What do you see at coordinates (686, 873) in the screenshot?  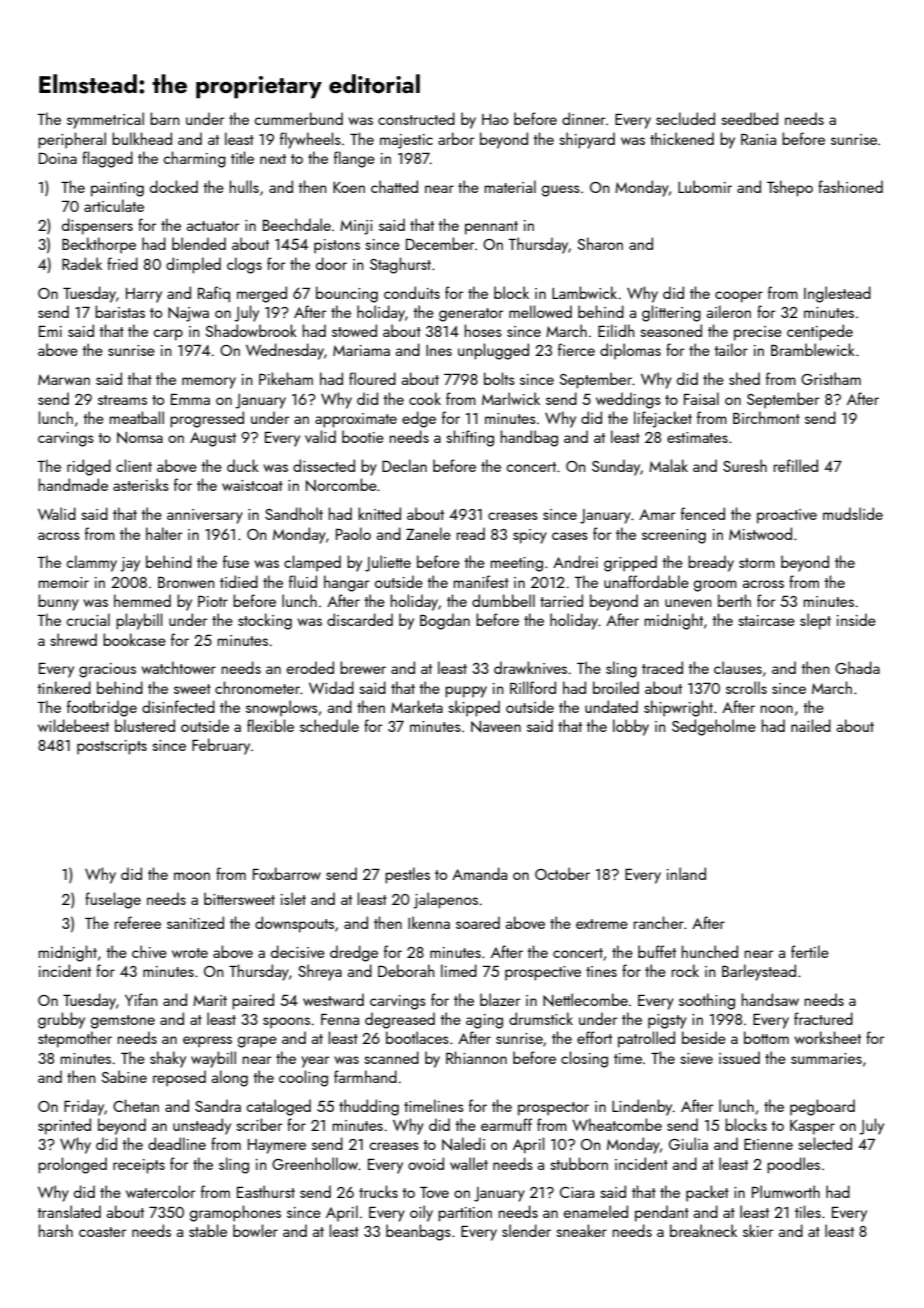 I see `inland` at bounding box center [686, 873].
